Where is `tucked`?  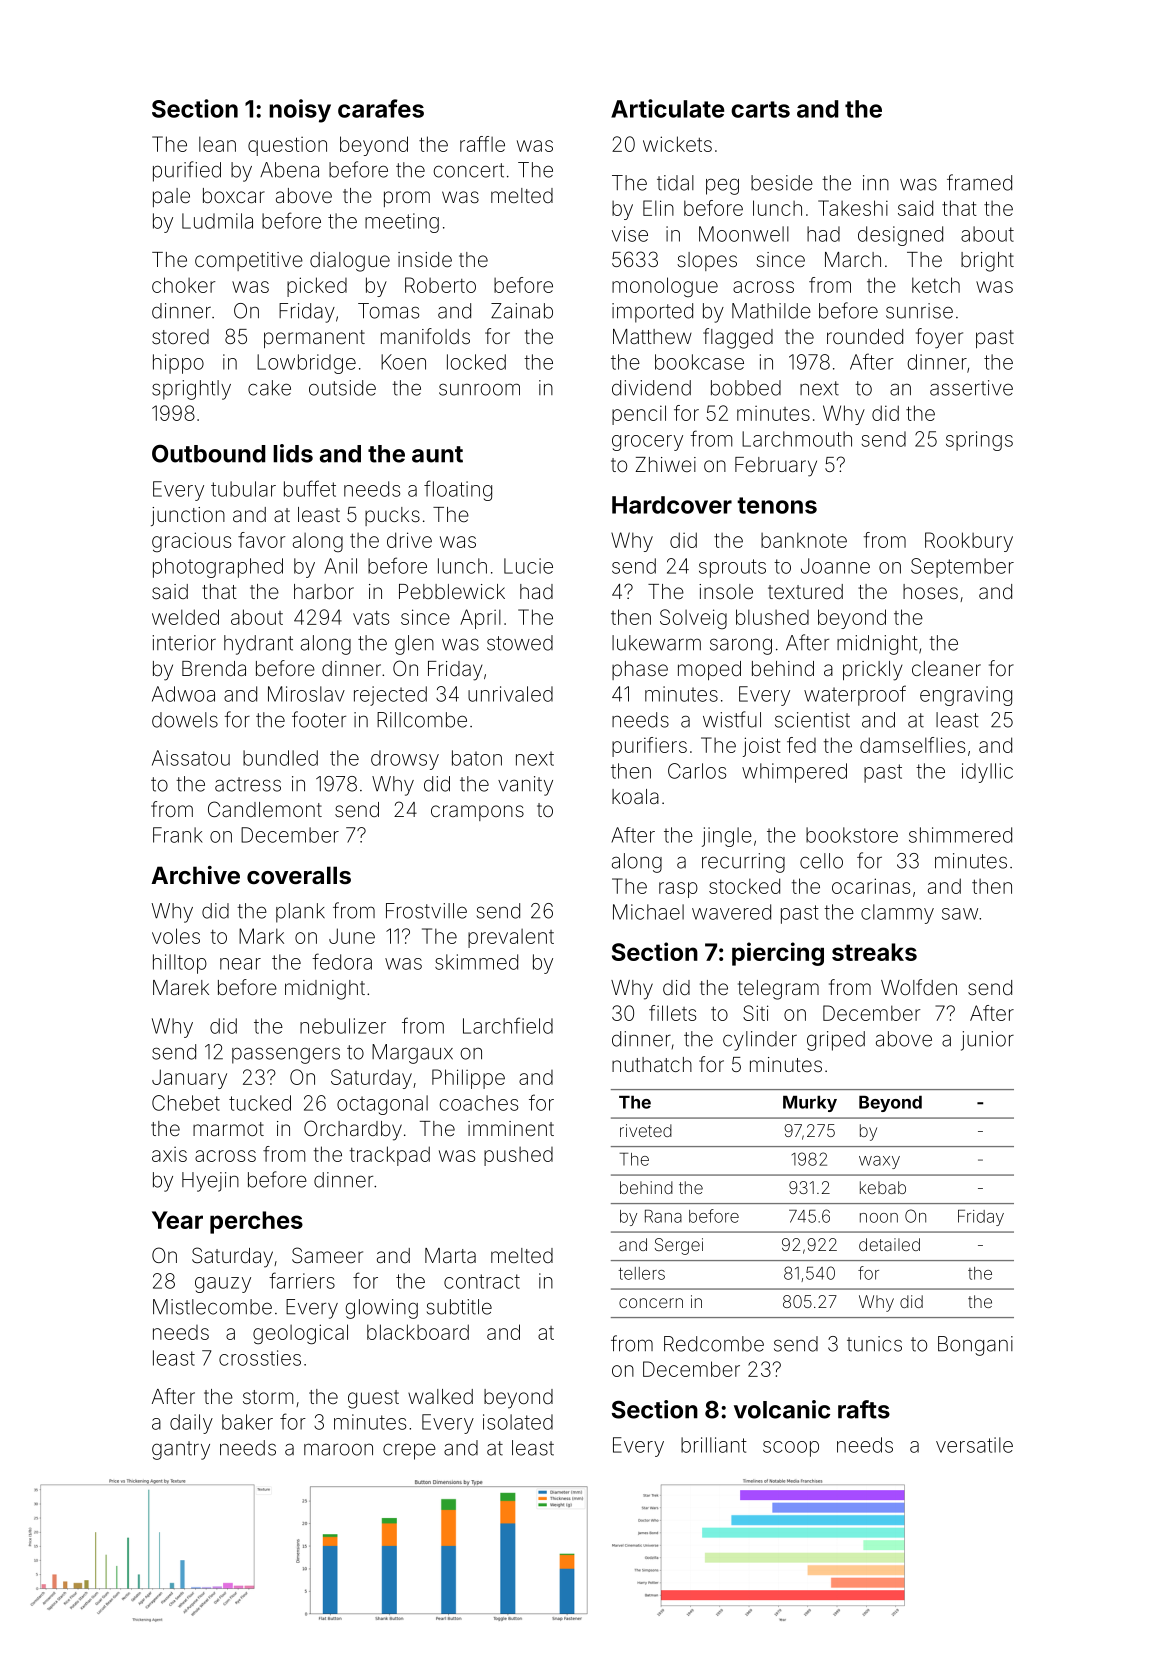
tucked is located at coordinates (260, 1103).
